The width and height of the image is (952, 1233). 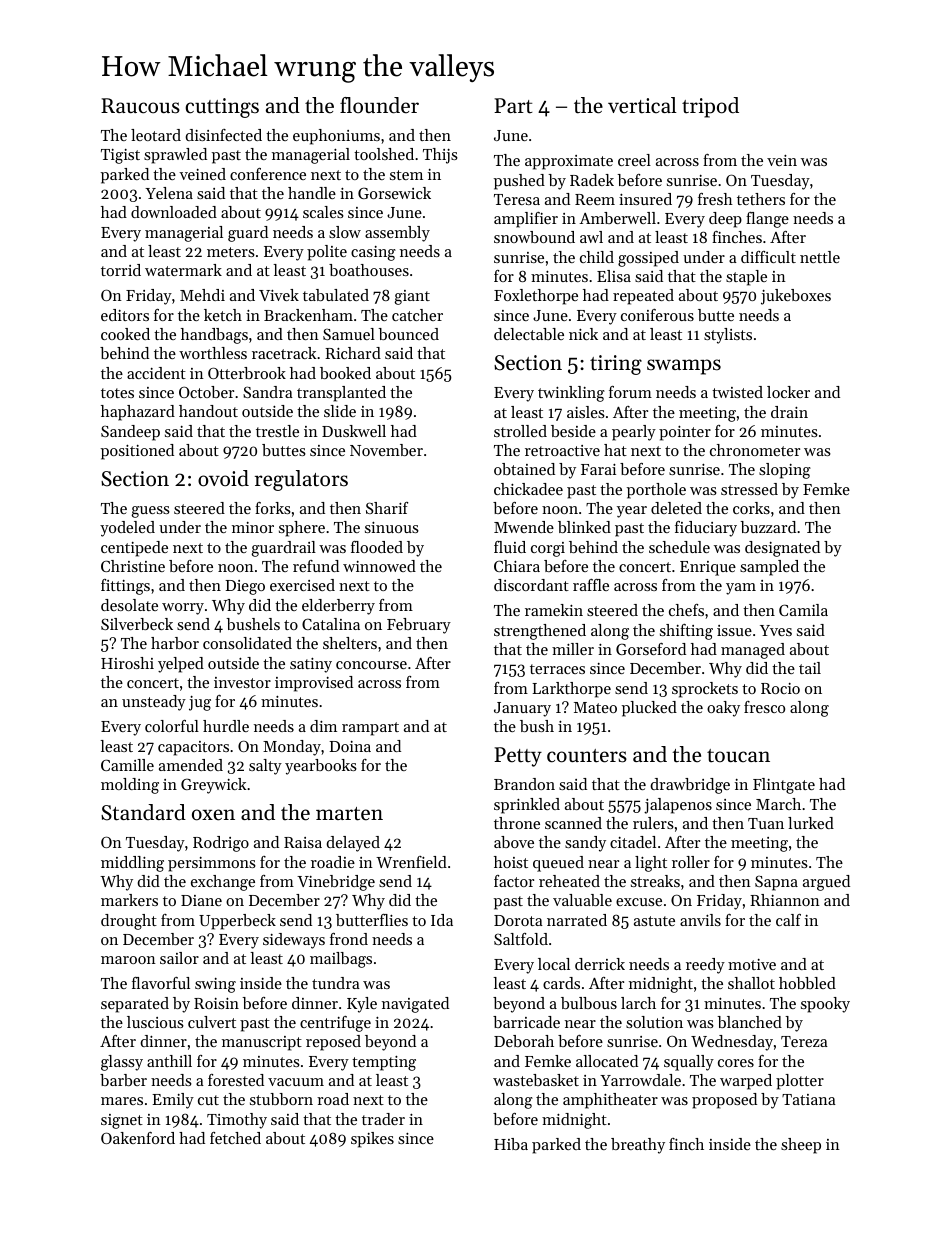 What do you see at coordinates (517, 823) in the image?
I see `throne` at bounding box center [517, 823].
